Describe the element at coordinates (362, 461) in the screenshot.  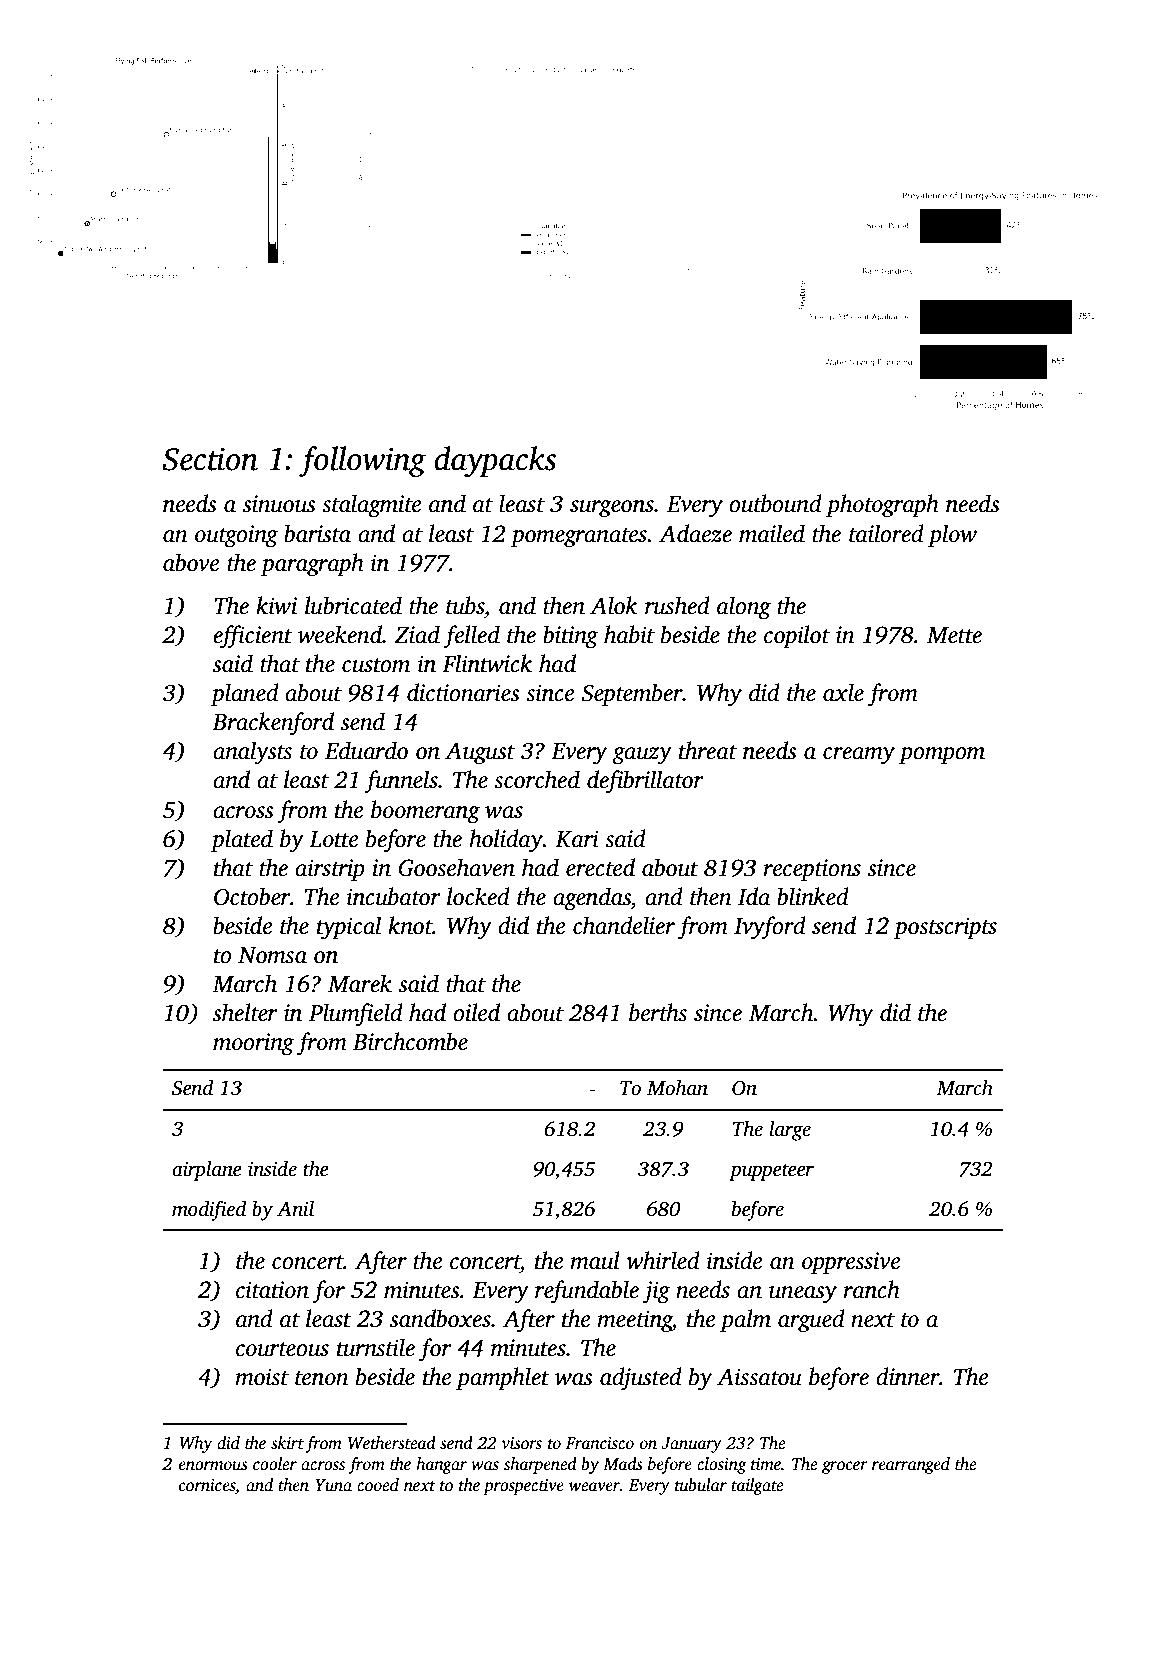
I see `following` at that location.
